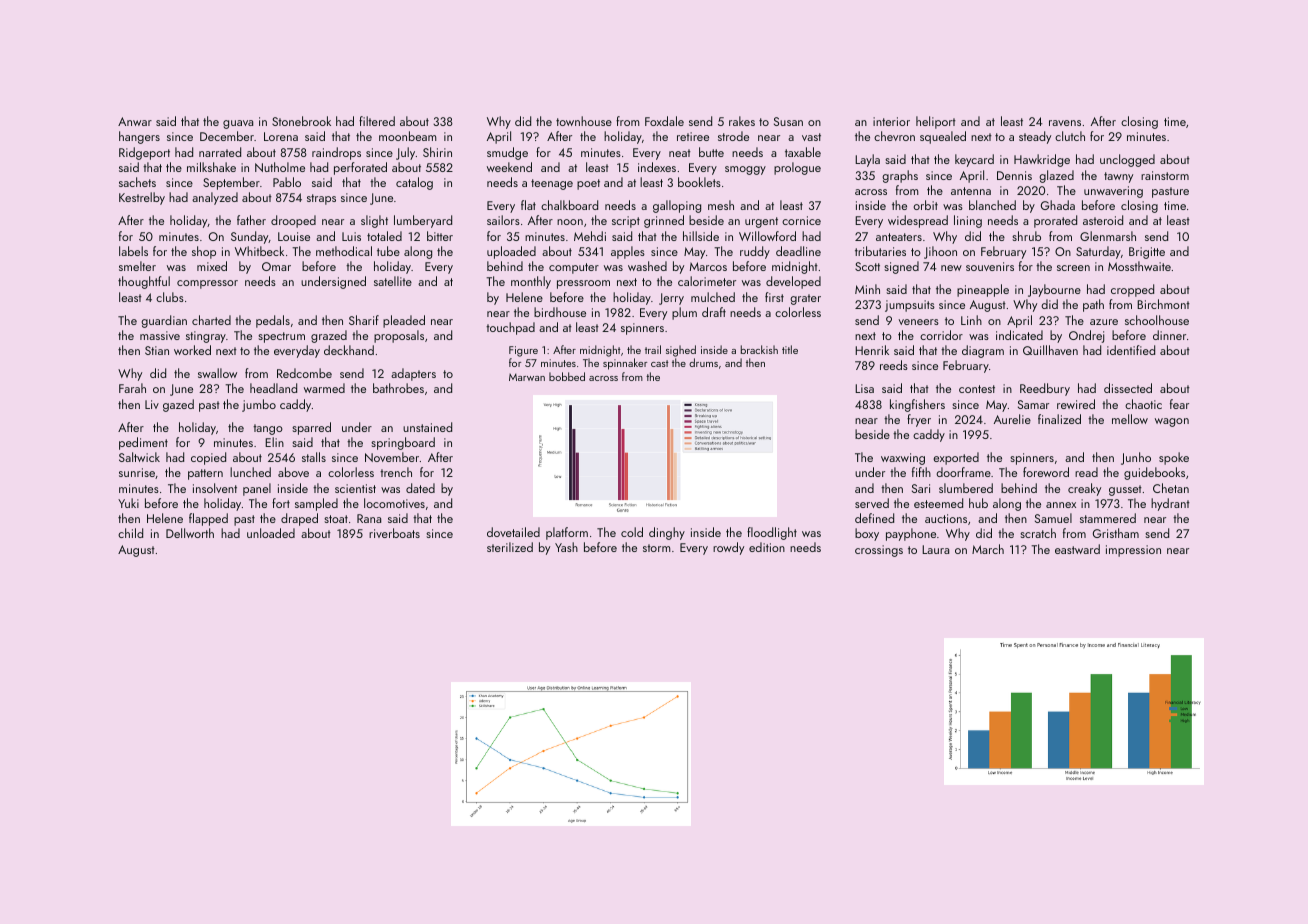 The height and width of the screenshot is (924, 1308). What do you see at coordinates (664, 121) in the screenshot?
I see `Foxdale` at bounding box center [664, 121].
